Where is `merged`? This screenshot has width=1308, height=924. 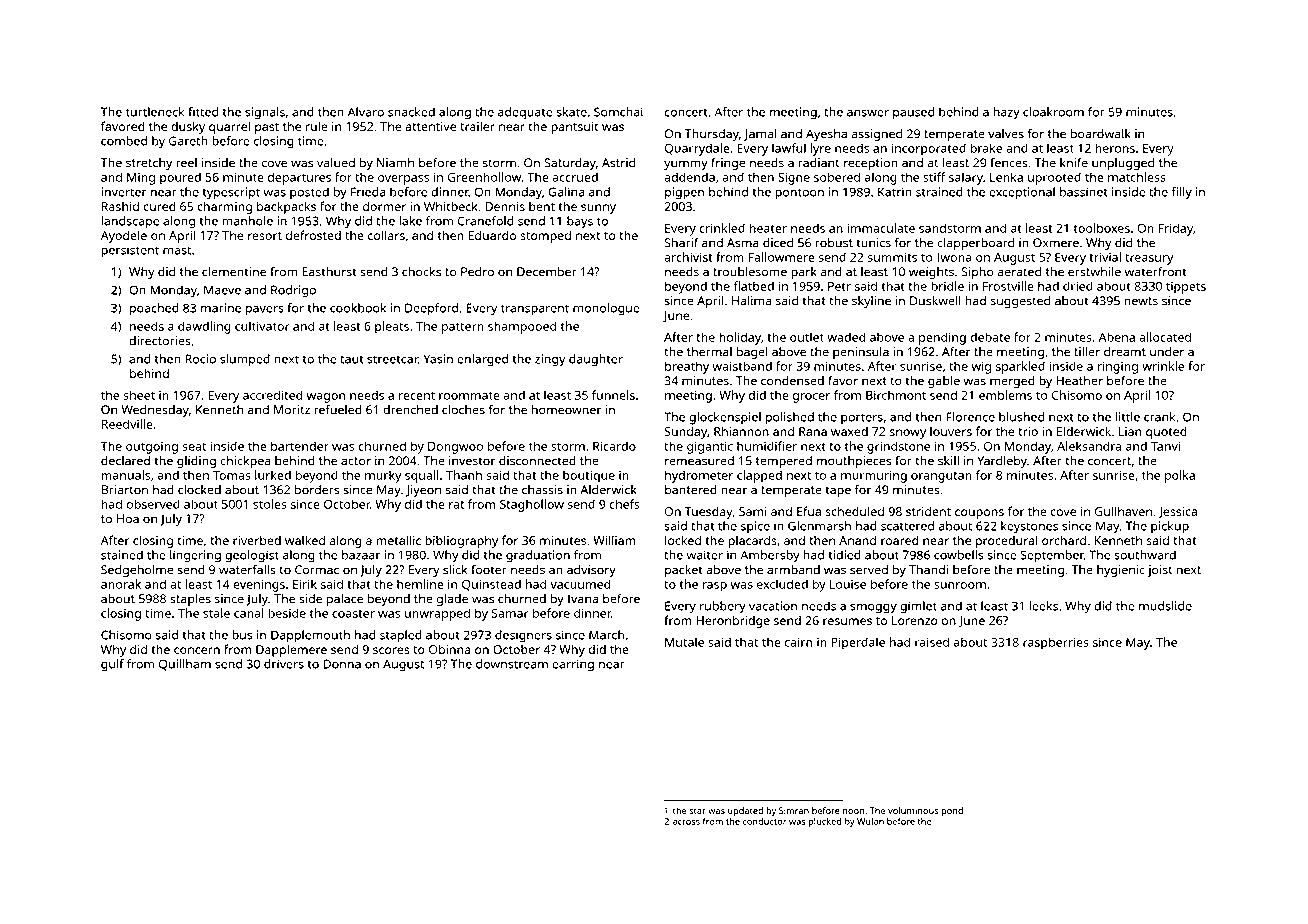
merged is located at coordinates (1012, 382).
